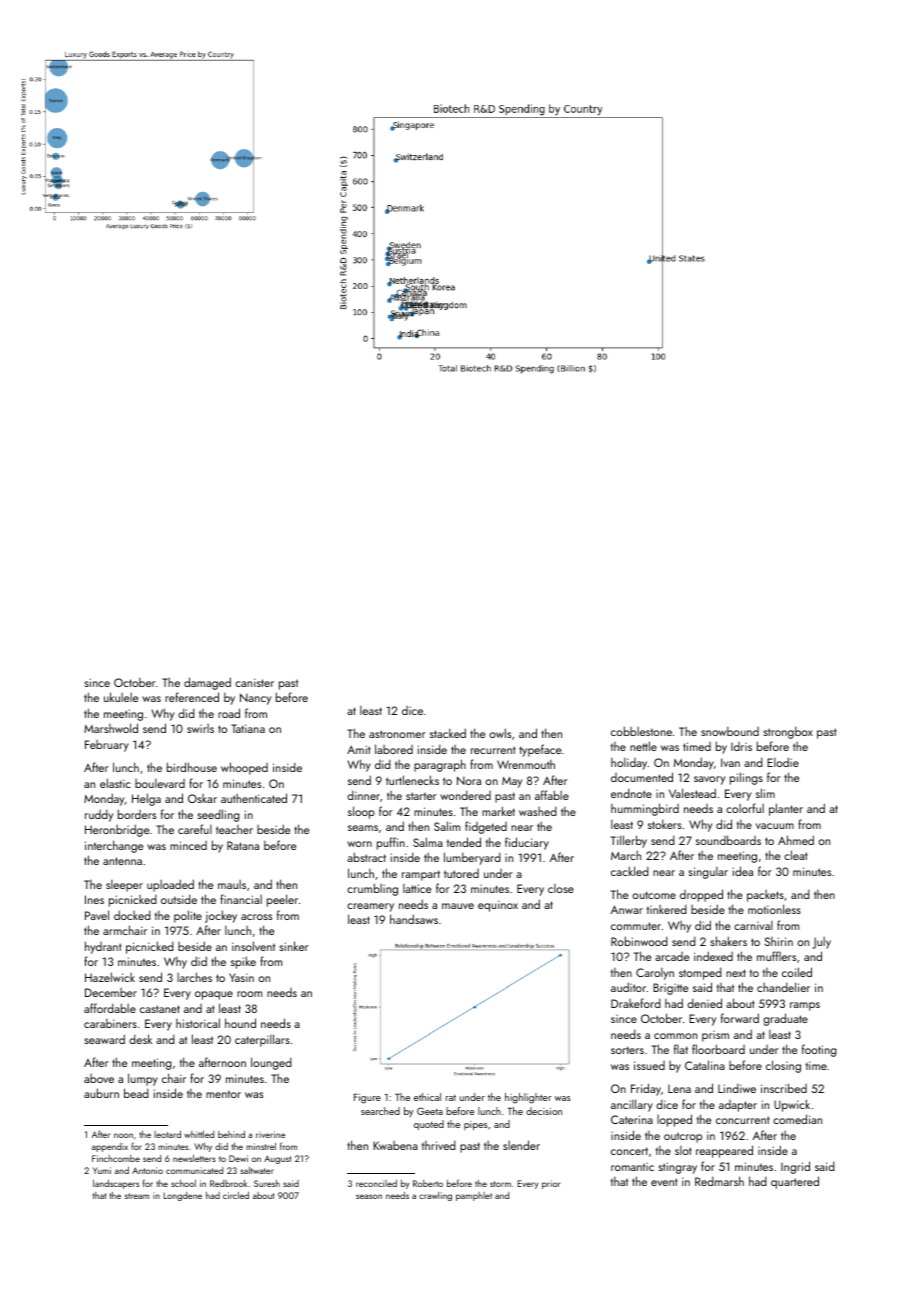  I want to click on Kwabena, so click(395, 1145).
